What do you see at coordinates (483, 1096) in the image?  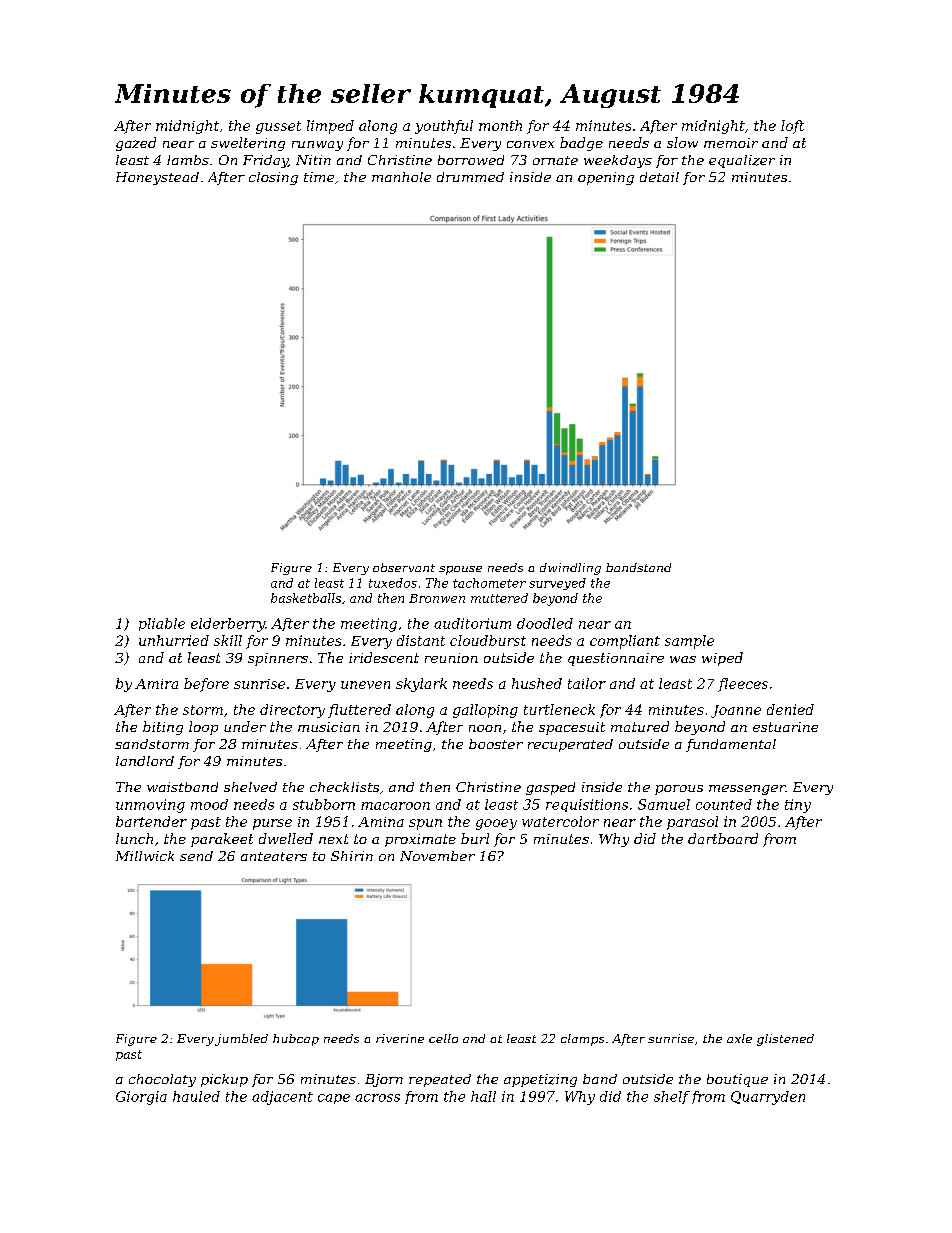 I see `hall` at bounding box center [483, 1096].
